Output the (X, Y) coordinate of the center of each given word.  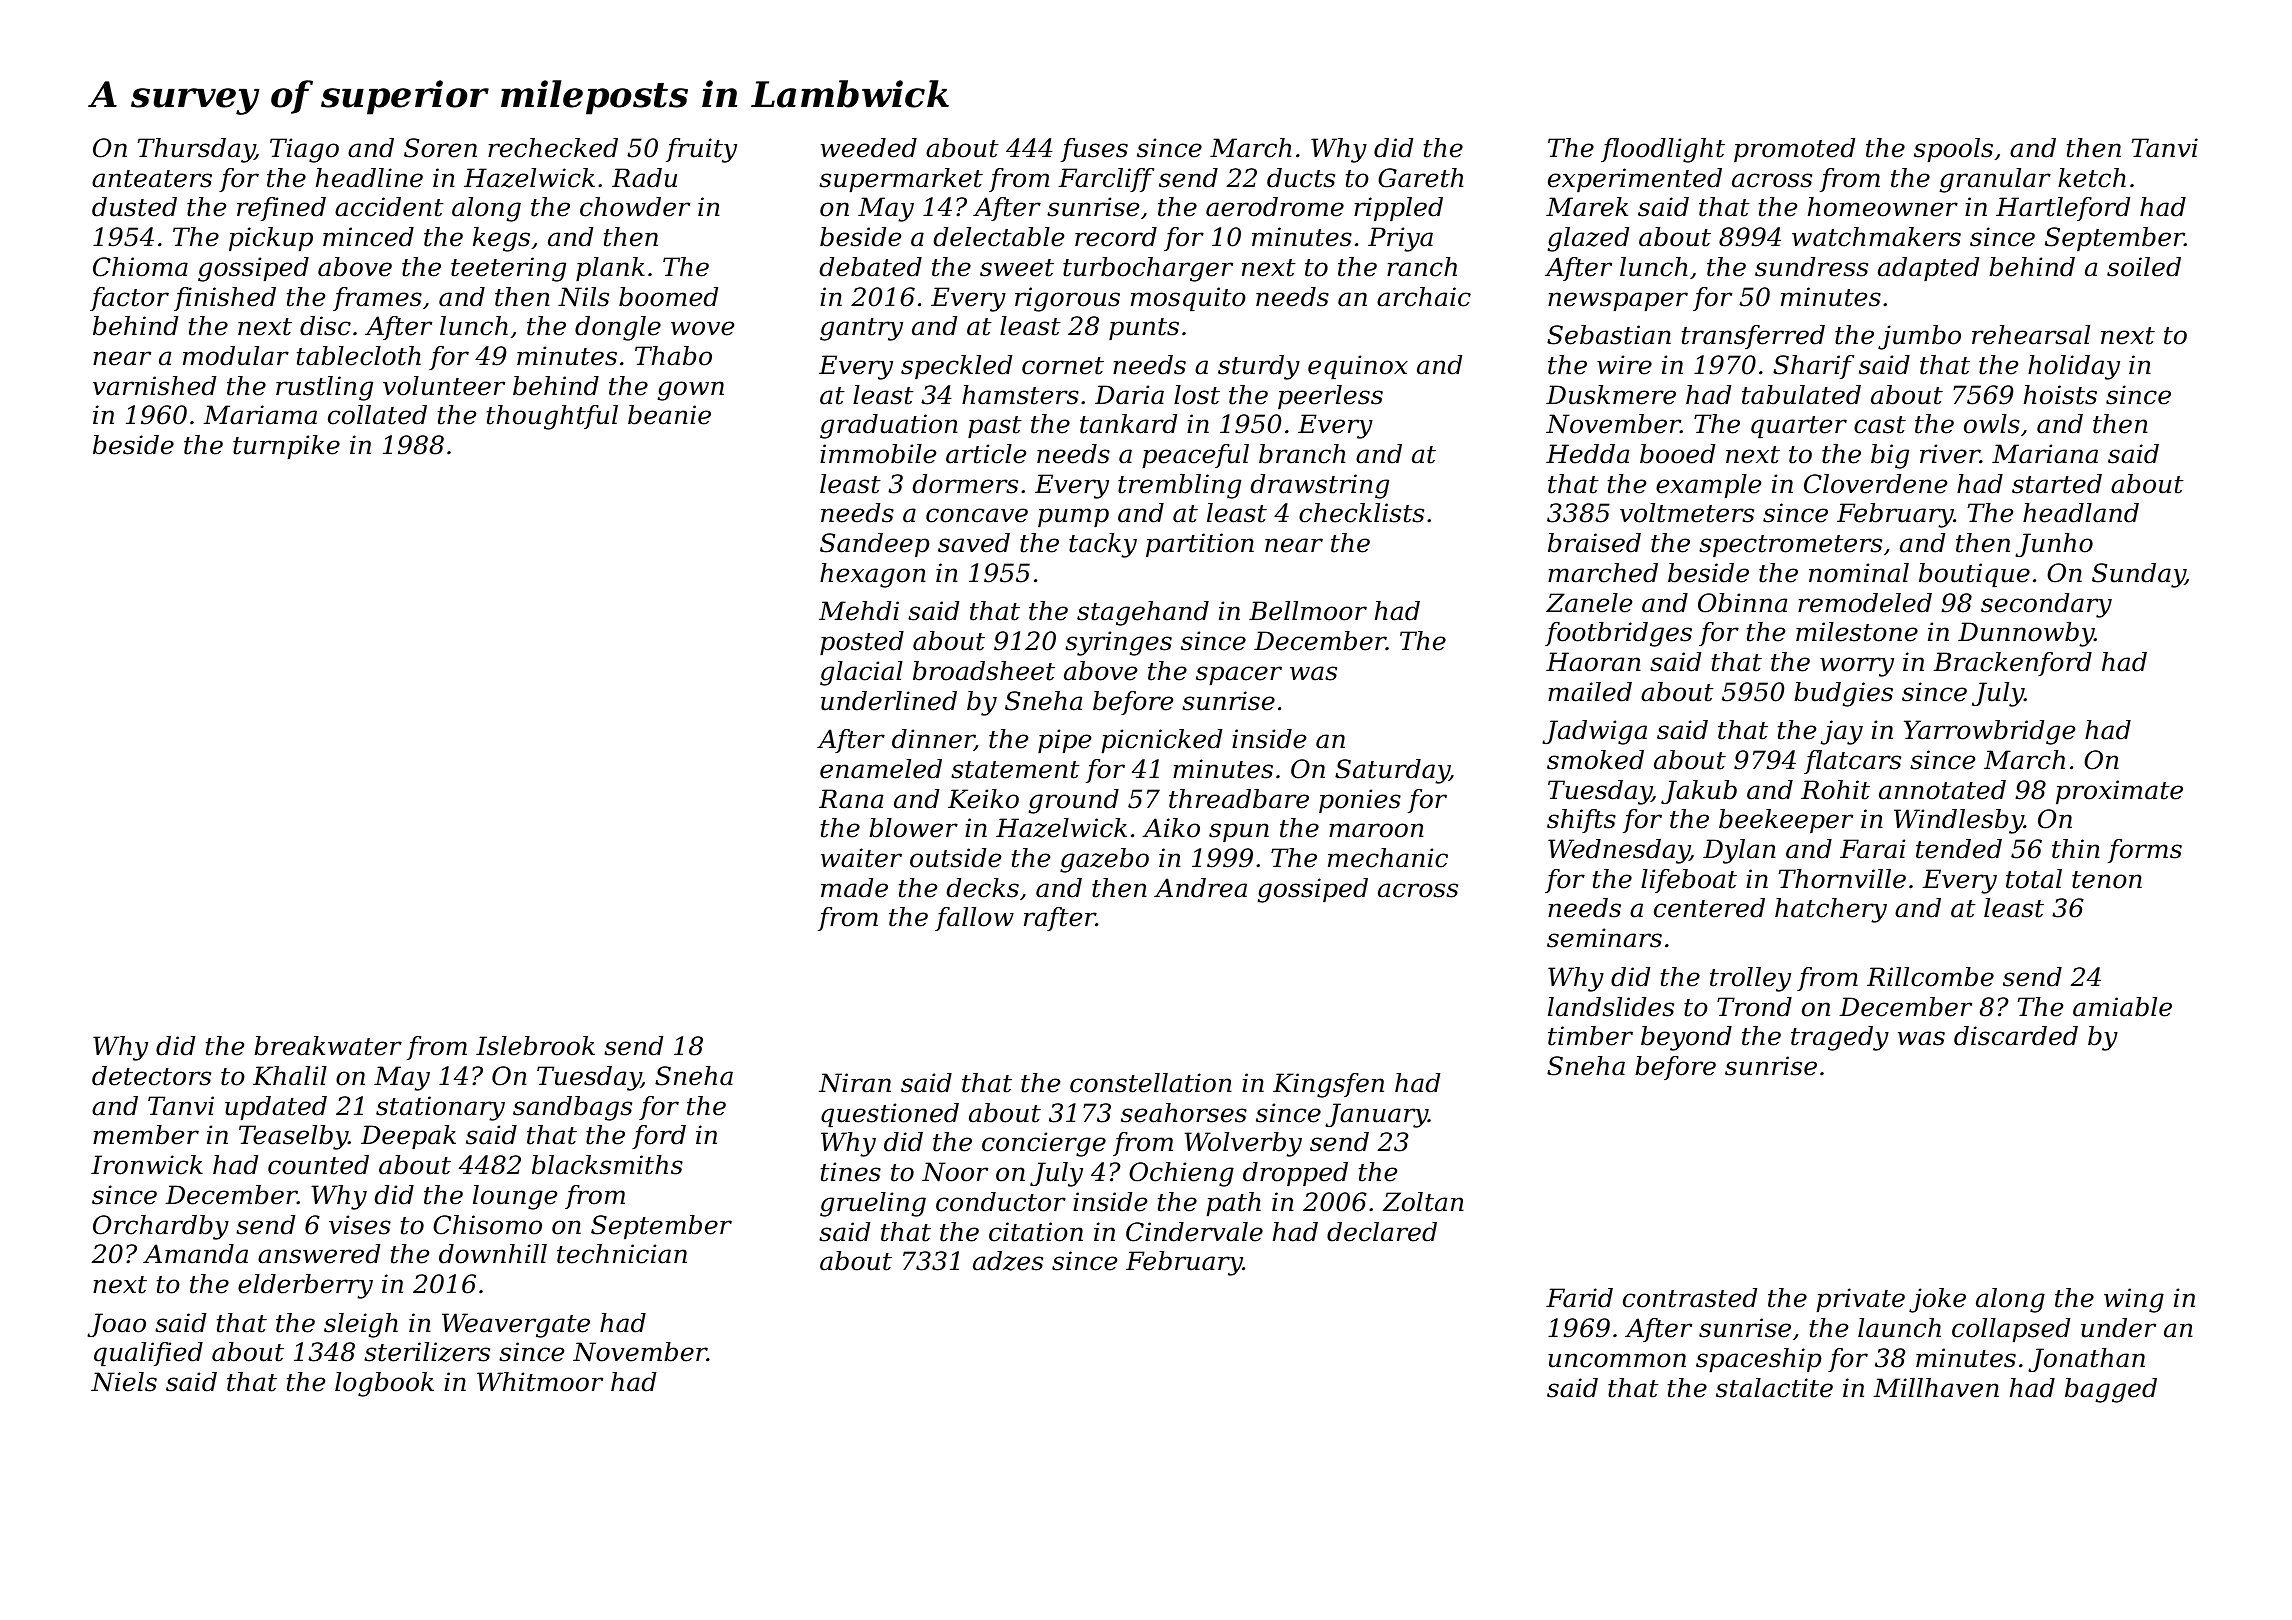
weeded (869, 148)
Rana (851, 799)
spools (1953, 150)
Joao (116, 1325)
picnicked (1161, 741)
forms (2145, 851)
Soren (440, 148)
